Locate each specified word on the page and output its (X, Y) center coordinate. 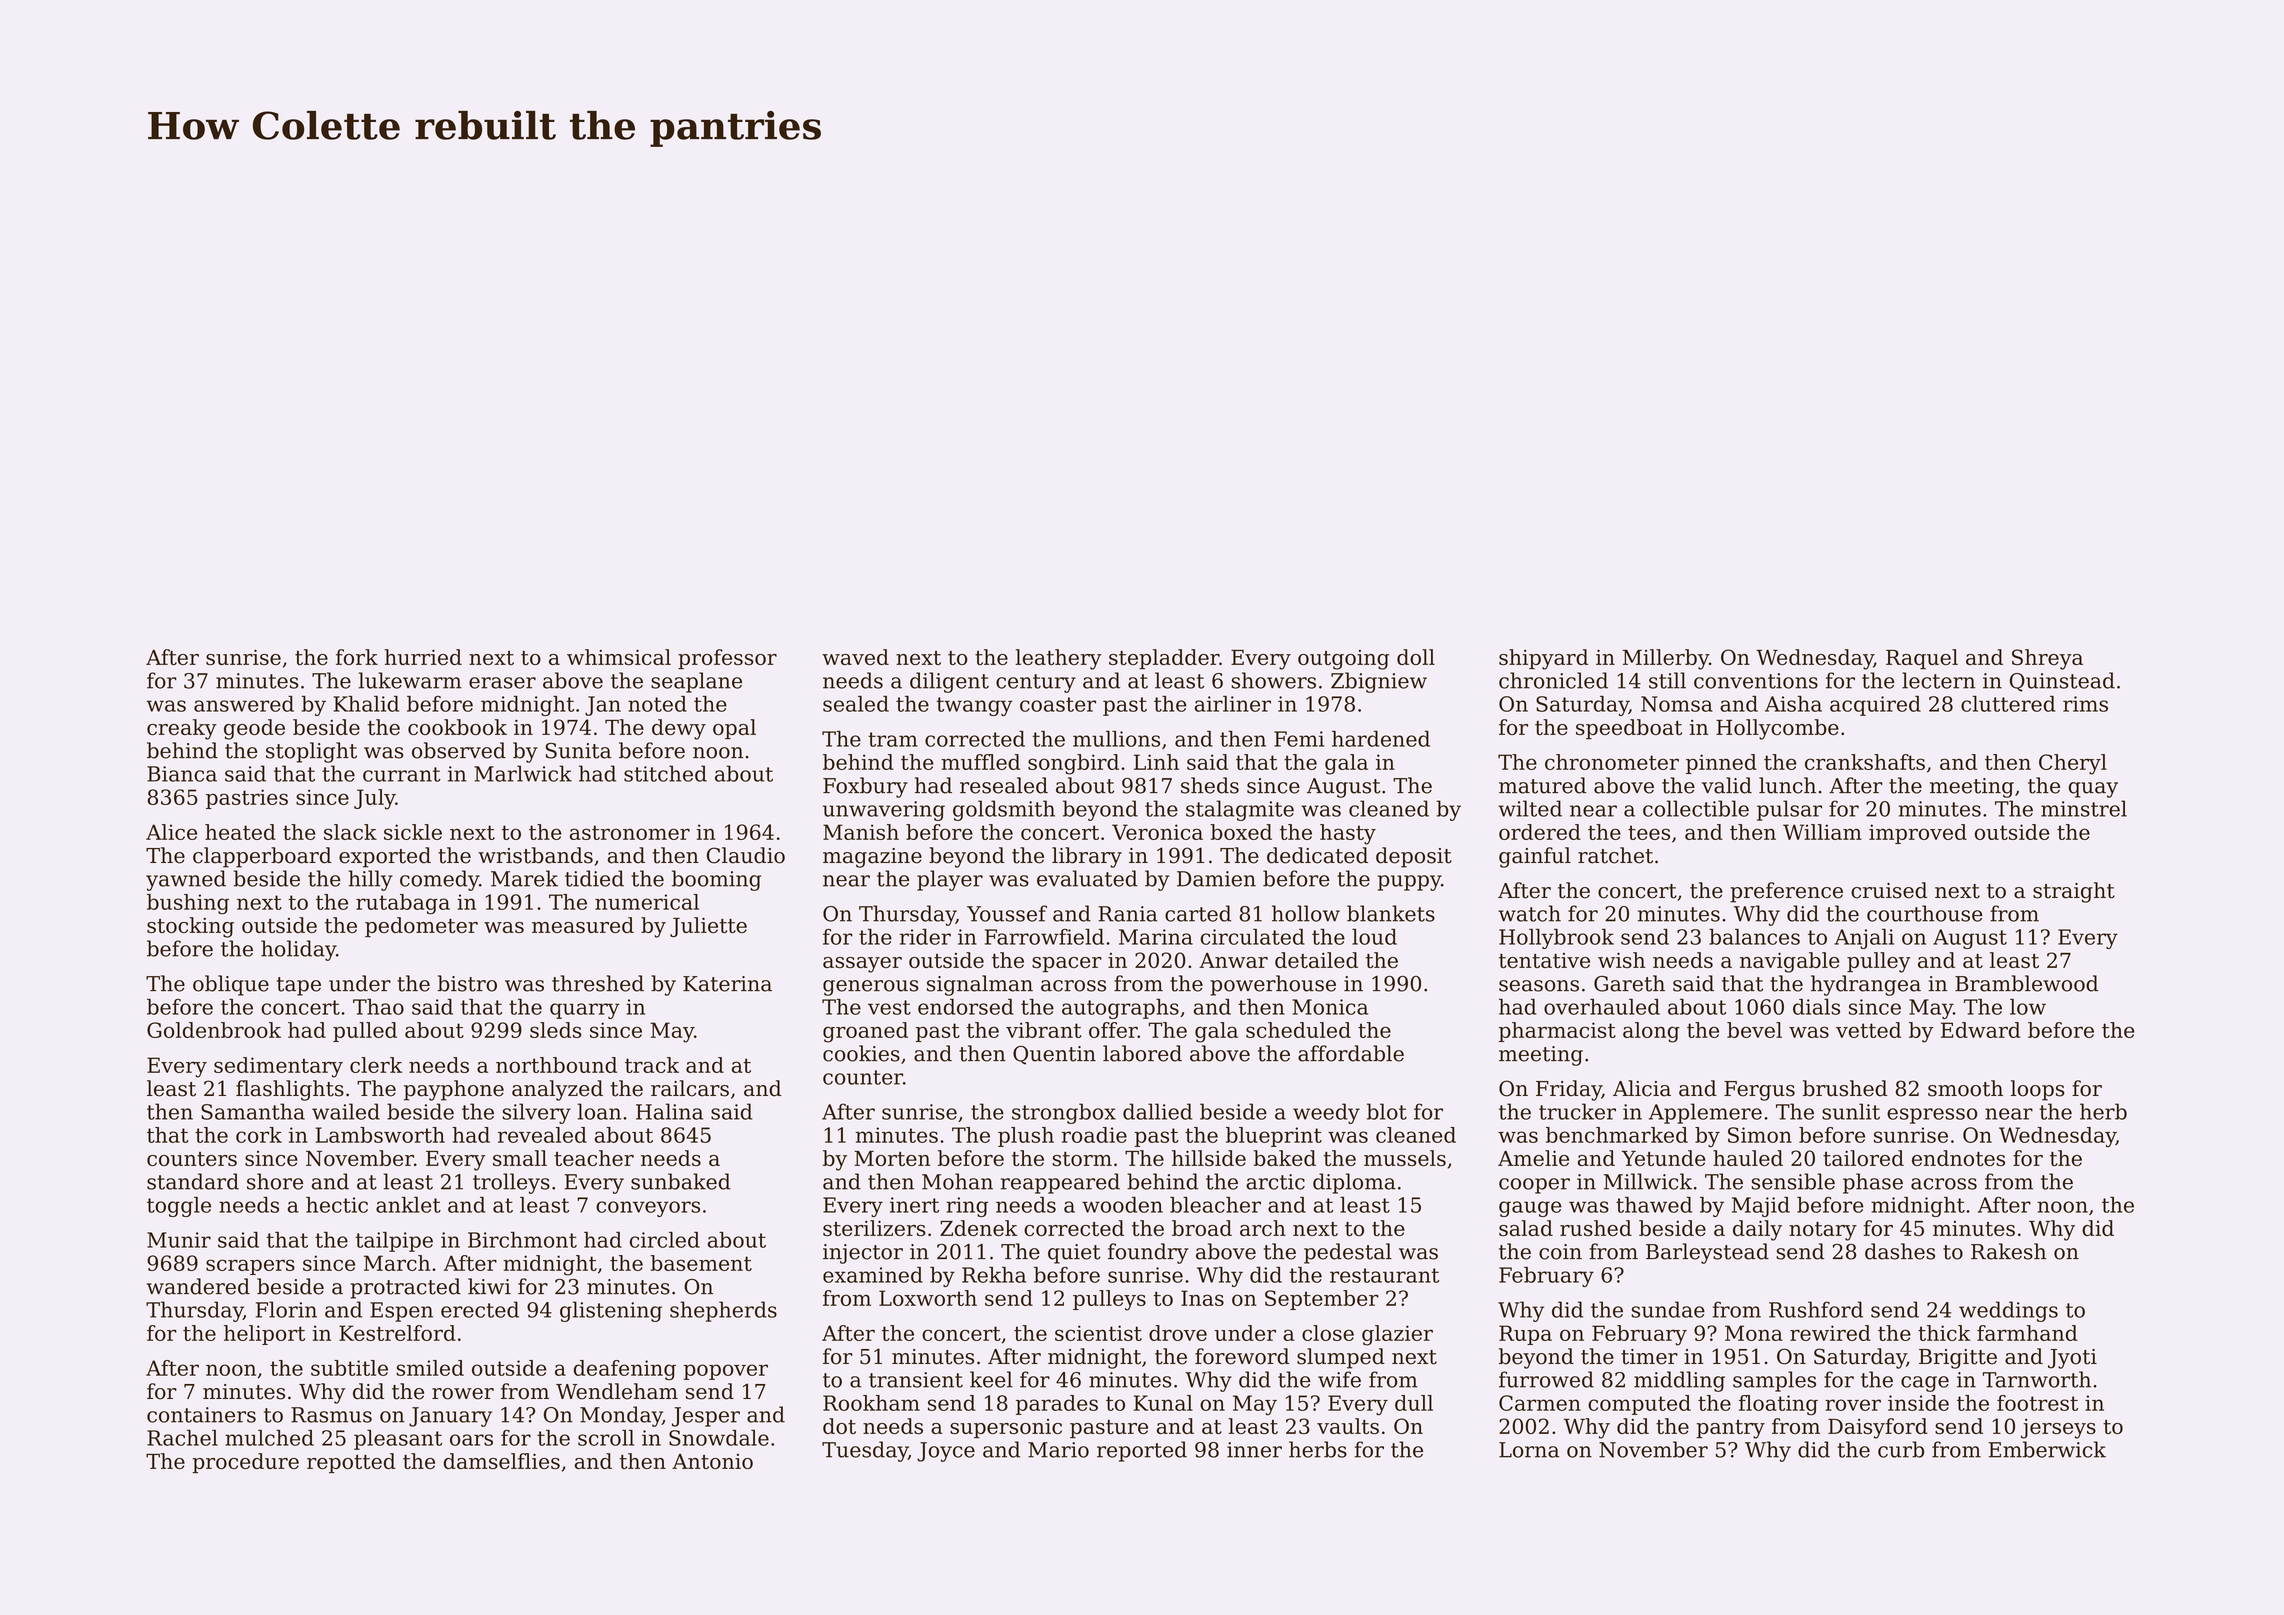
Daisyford (1878, 1428)
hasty (1348, 834)
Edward (1981, 1030)
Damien (1216, 879)
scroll (606, 1437)
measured (583, 925)
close (1328, 1333)
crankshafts (1865, 762)
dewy (679, 729)
